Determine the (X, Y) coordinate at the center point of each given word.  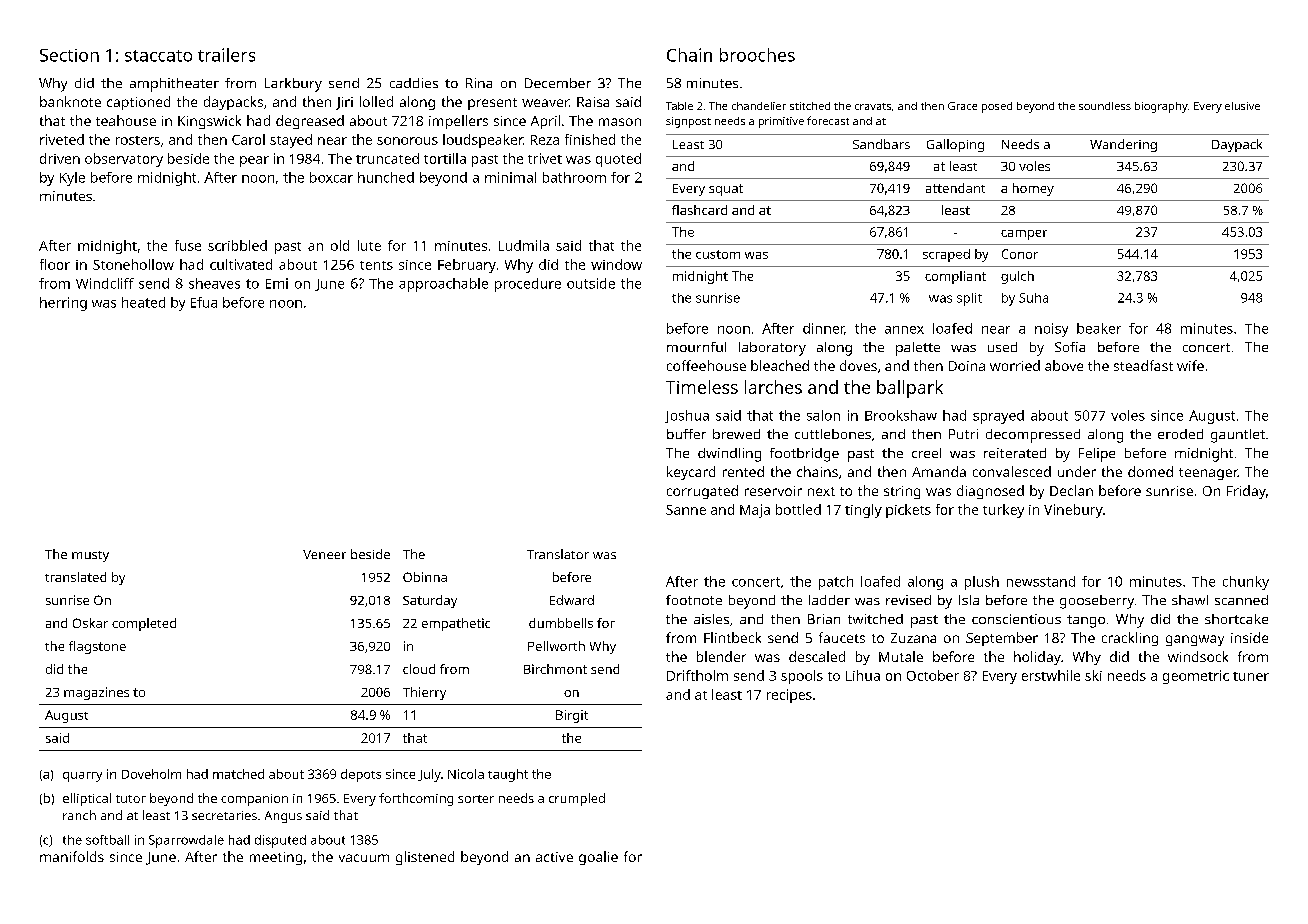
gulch (1017, 277)
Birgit (572, 716)
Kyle (72, 179)
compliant (955, 277)
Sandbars (881, 144)
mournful (696, 347)
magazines (96, 693)
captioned (138, 103)
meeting (276, 858)
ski (1093, 675)
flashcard (699, 210)
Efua (204, 302)
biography (1161, 107)
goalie (598, 858)
